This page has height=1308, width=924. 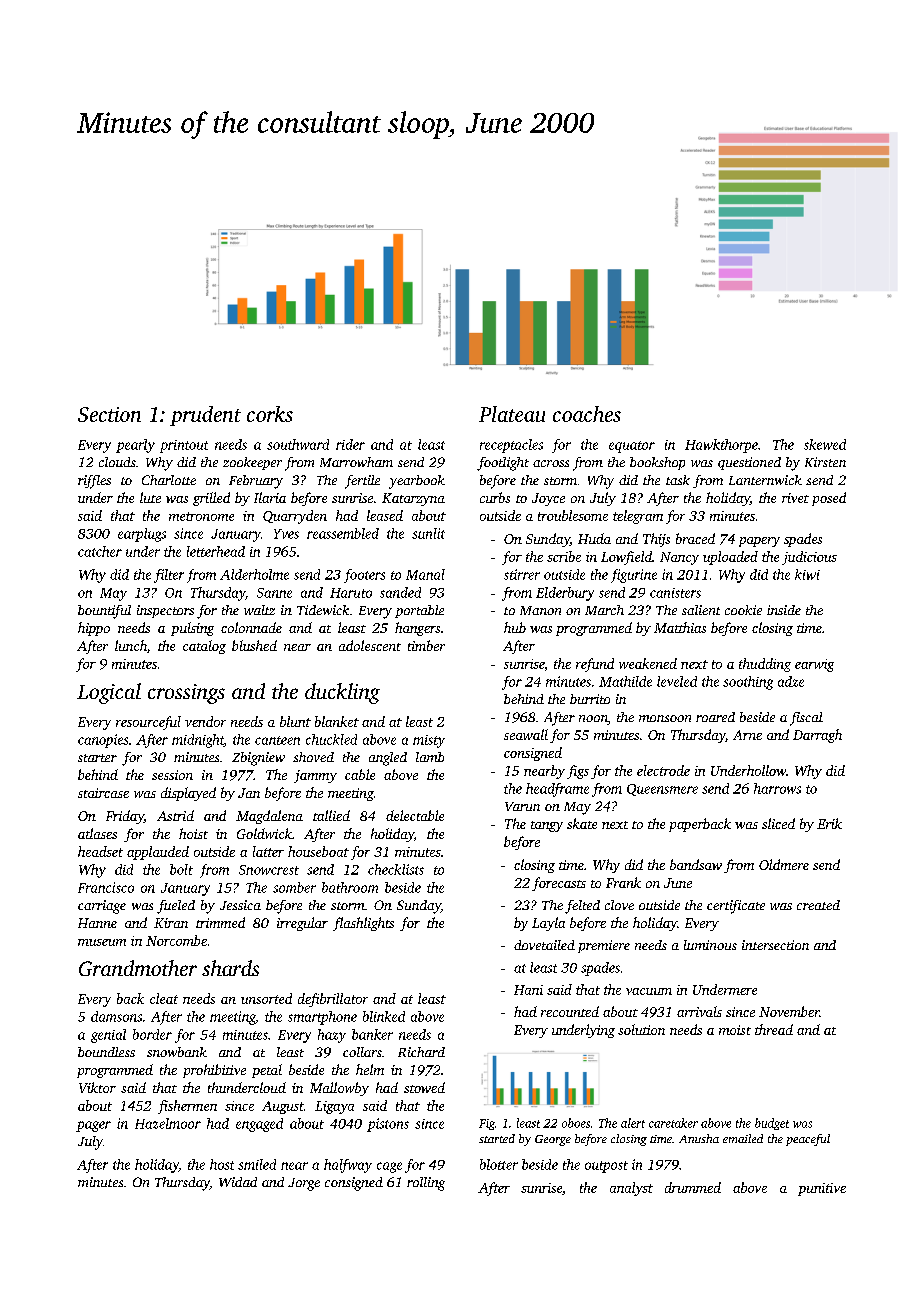 I want to click on thread, so click(x=774, y=1029).
